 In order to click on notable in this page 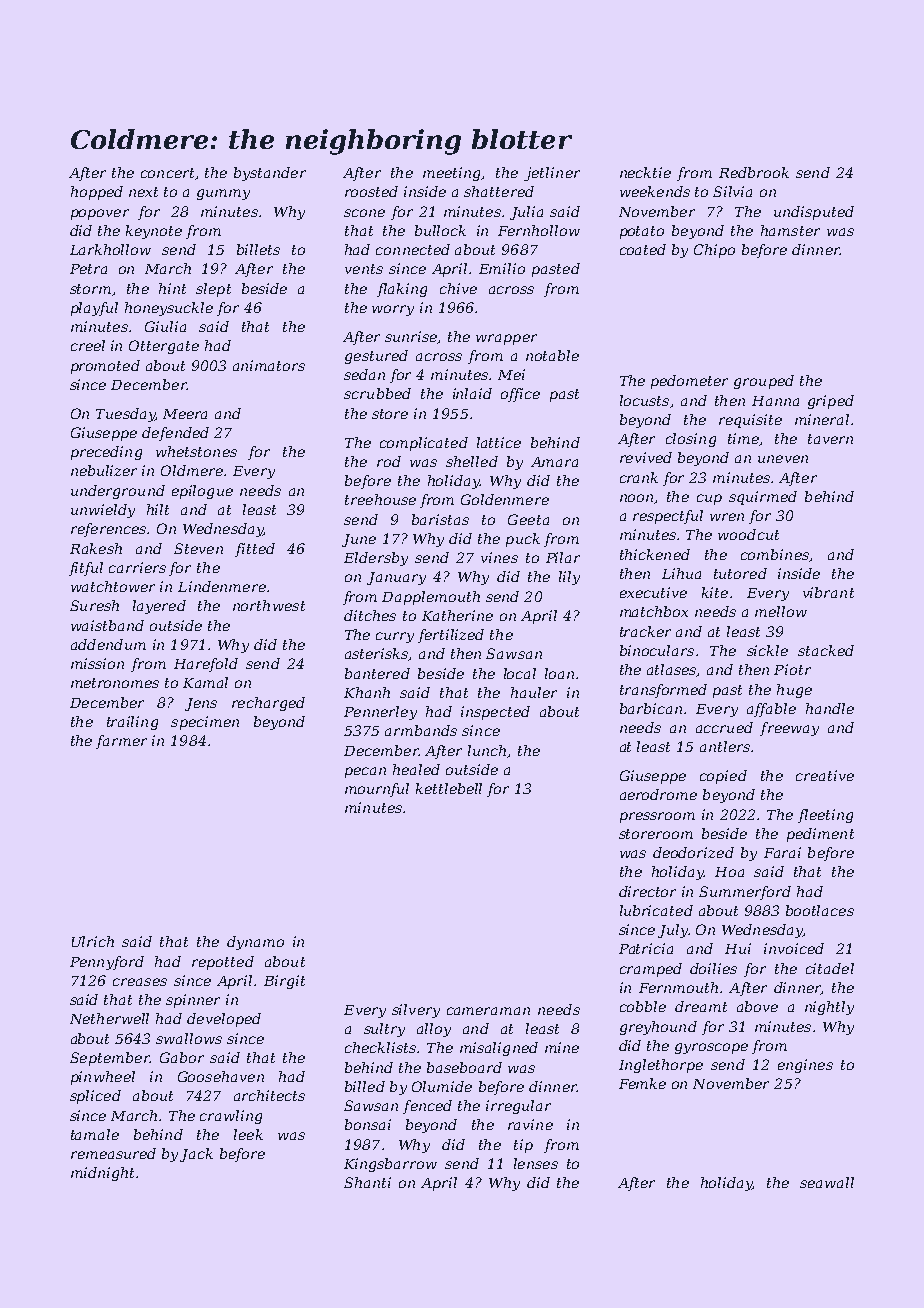, I will do `click(552, 355)`.
